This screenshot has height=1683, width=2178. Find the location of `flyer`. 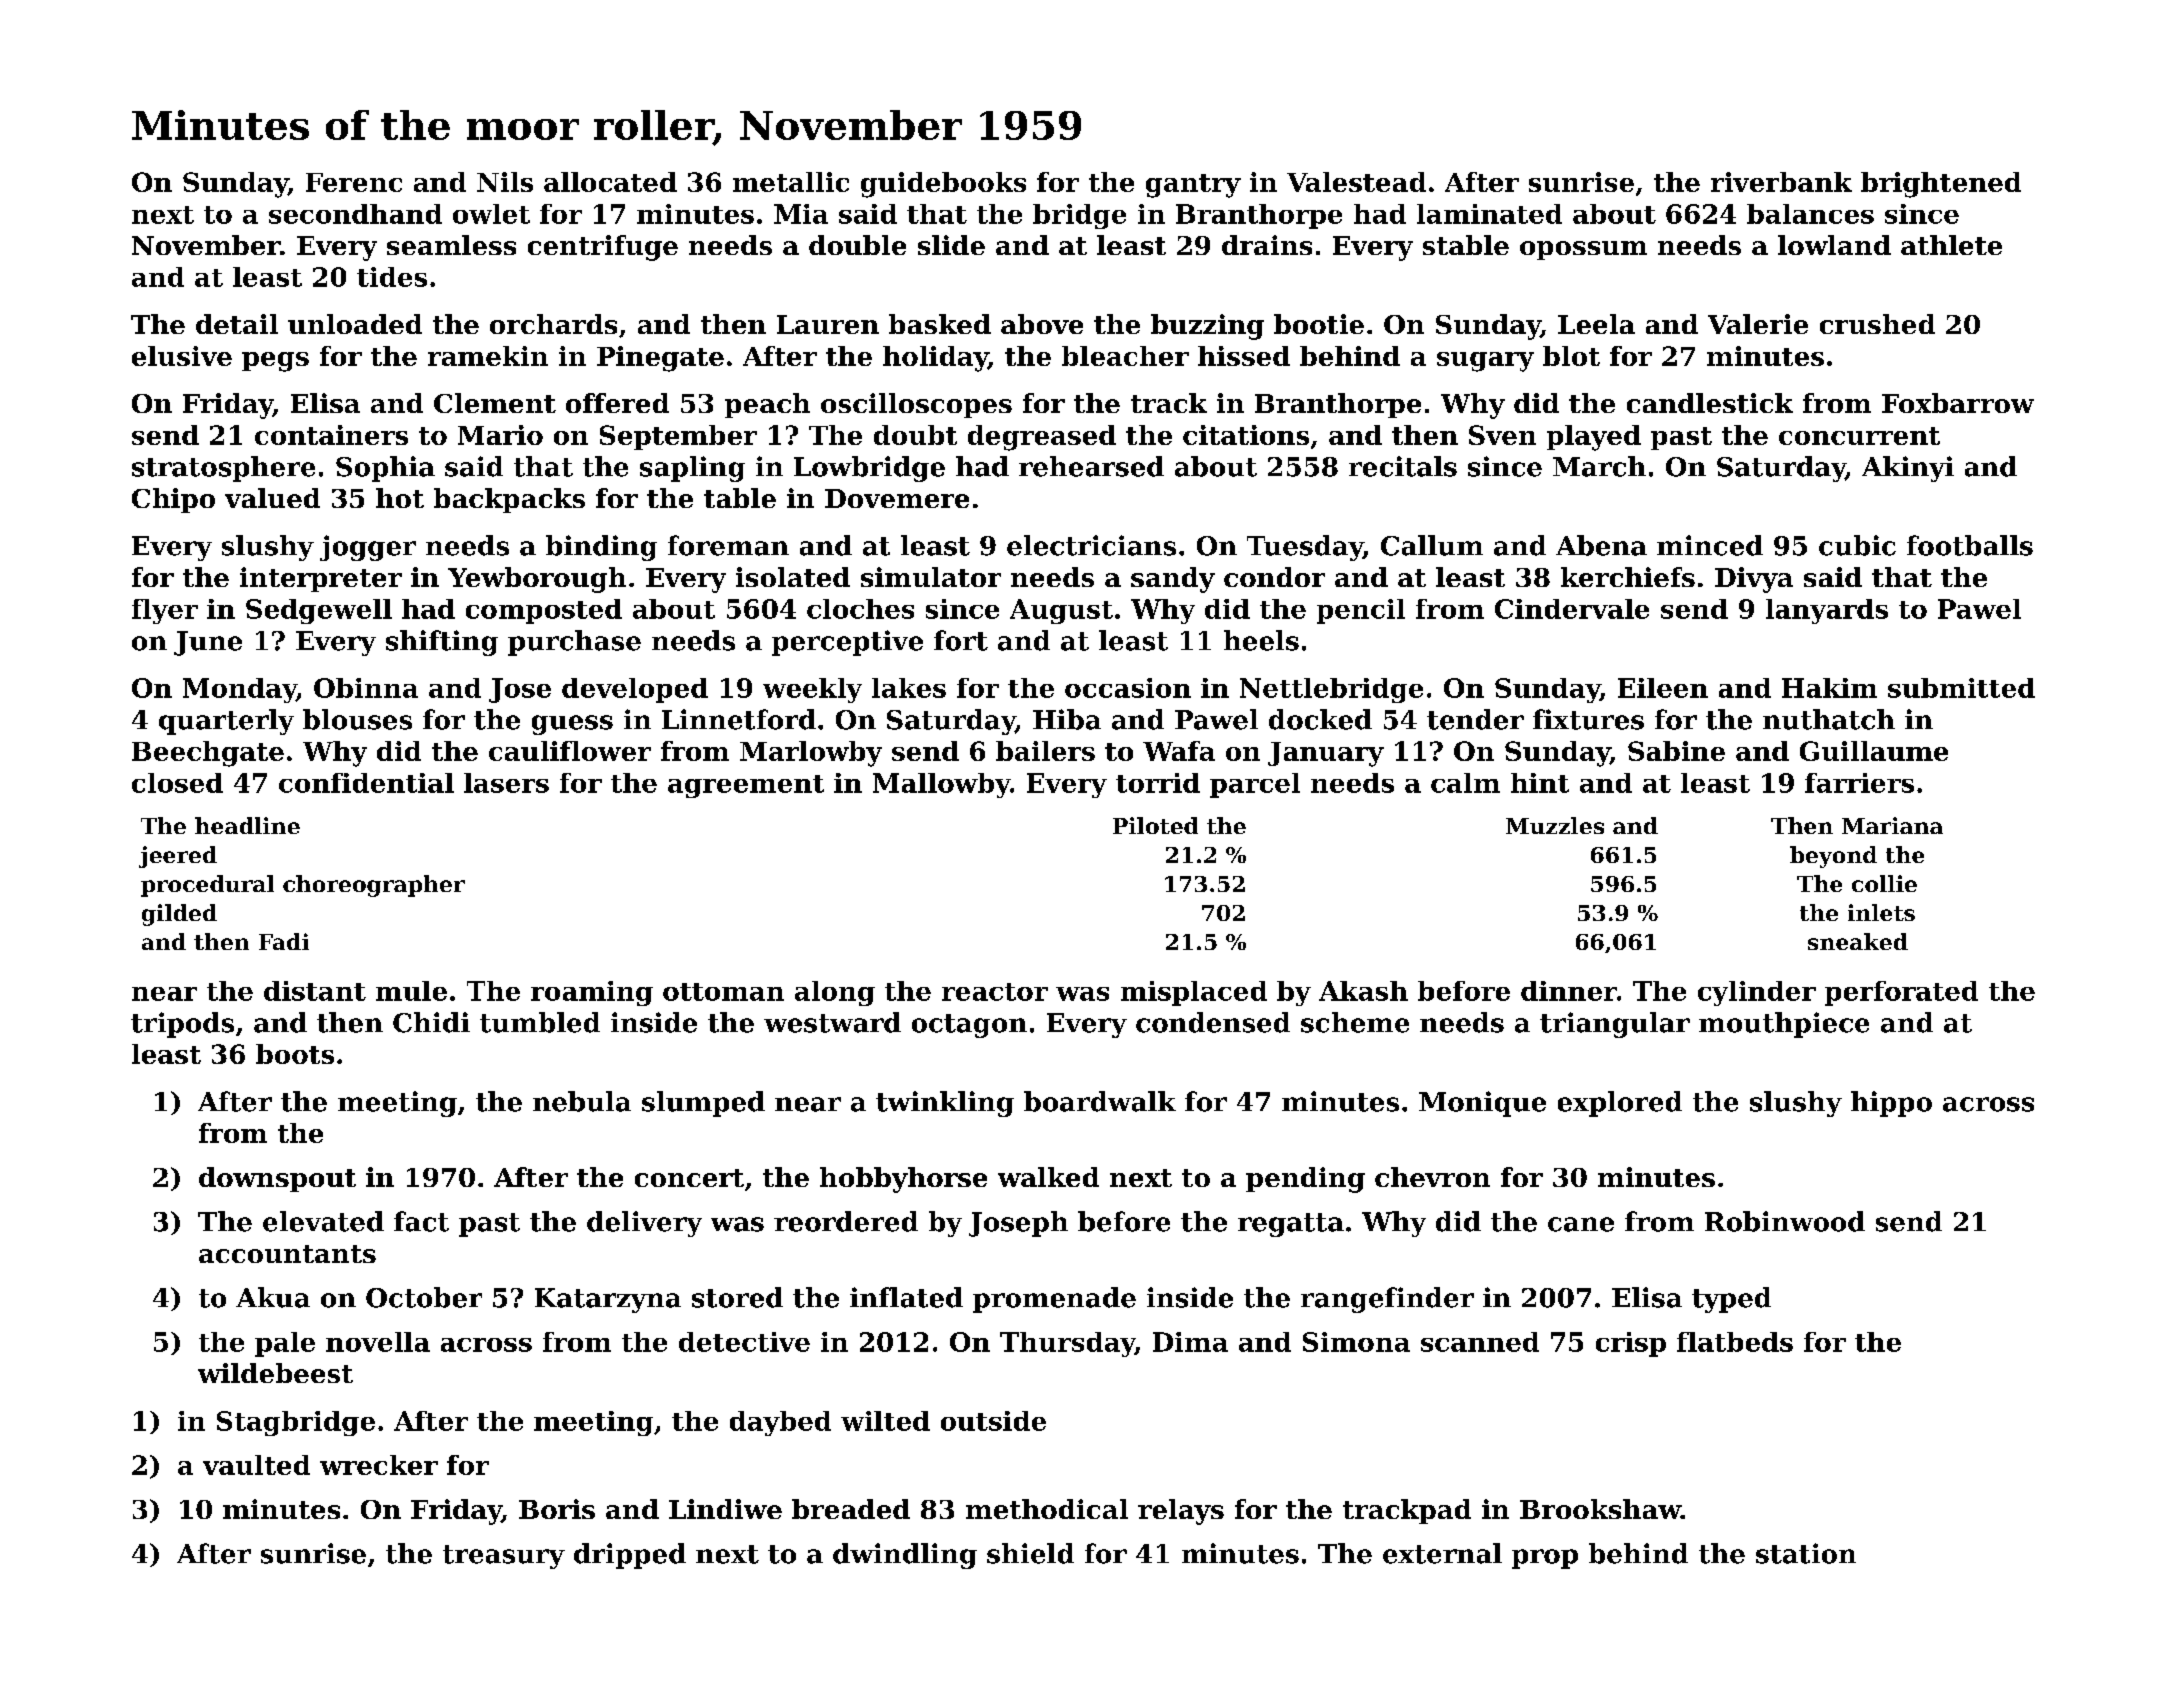

flyer is located at coordinates (165, 611).
